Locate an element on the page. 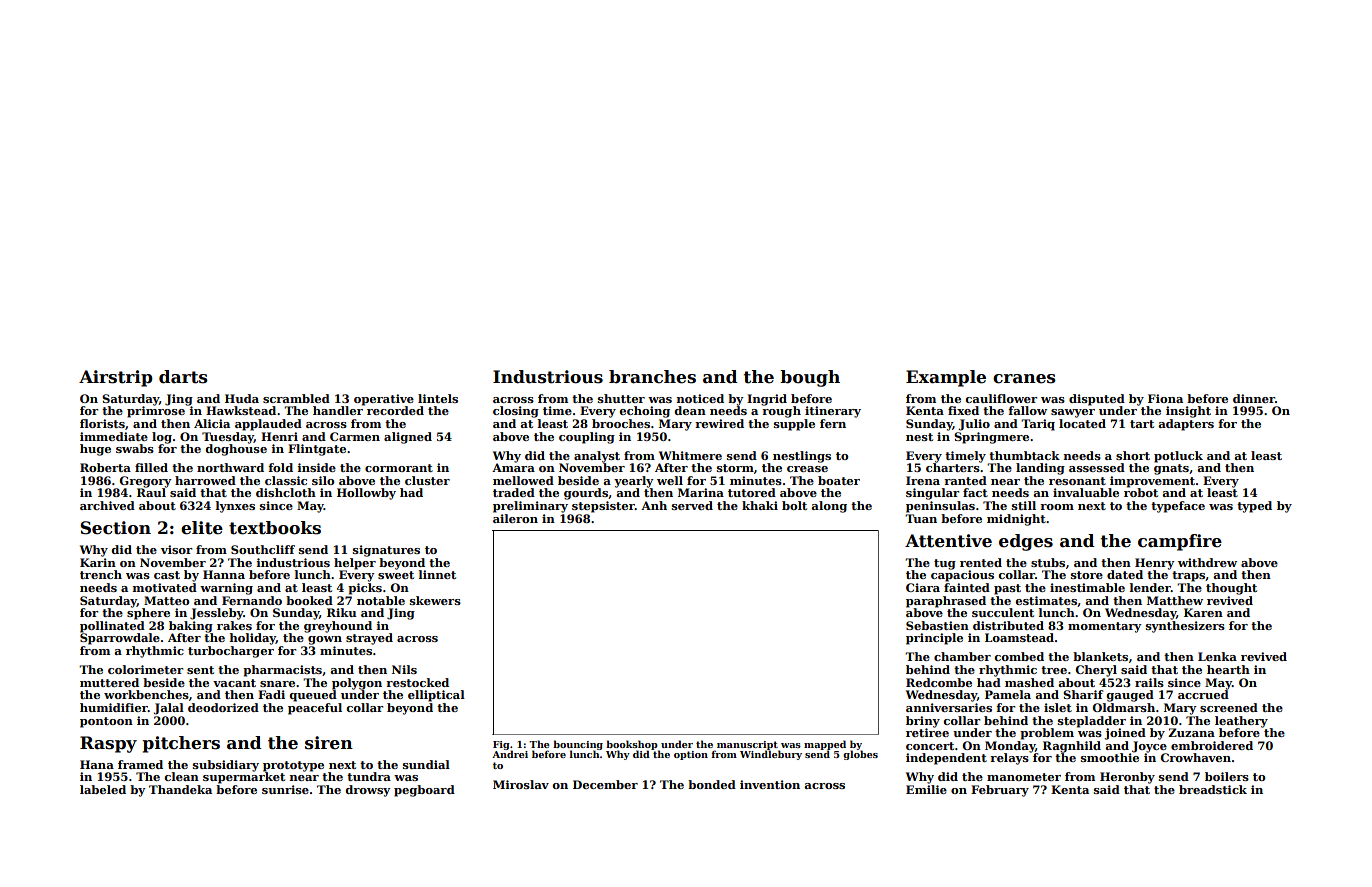 The width and height of the page is (1372, 887). cranes is located at coordinates (1024, 379).
